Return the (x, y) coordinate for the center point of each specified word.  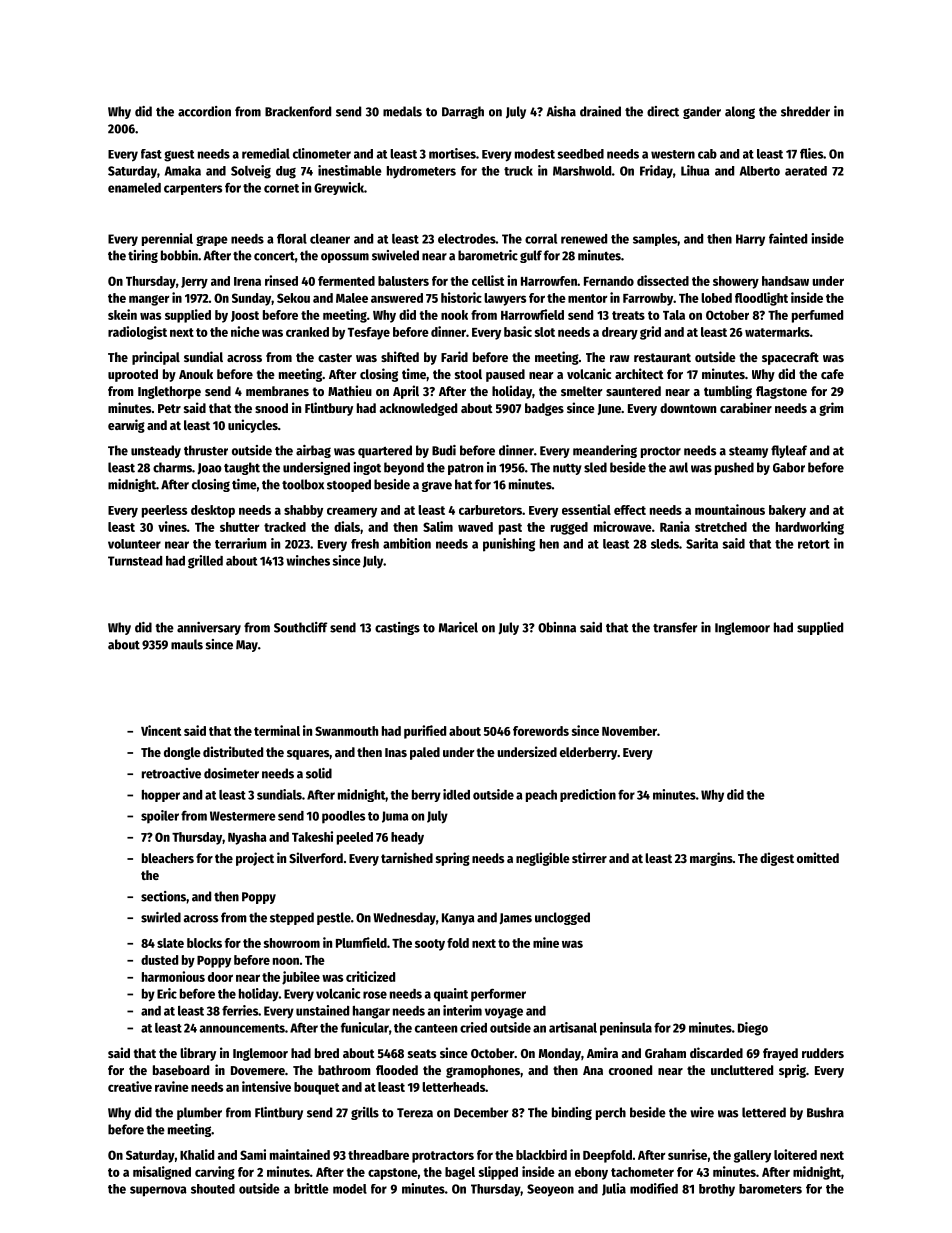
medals (402, 111)
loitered (795, 1154)
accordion (204, 111)
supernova (158, 1191)
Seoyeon (550, 1190)
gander (702, 112)
